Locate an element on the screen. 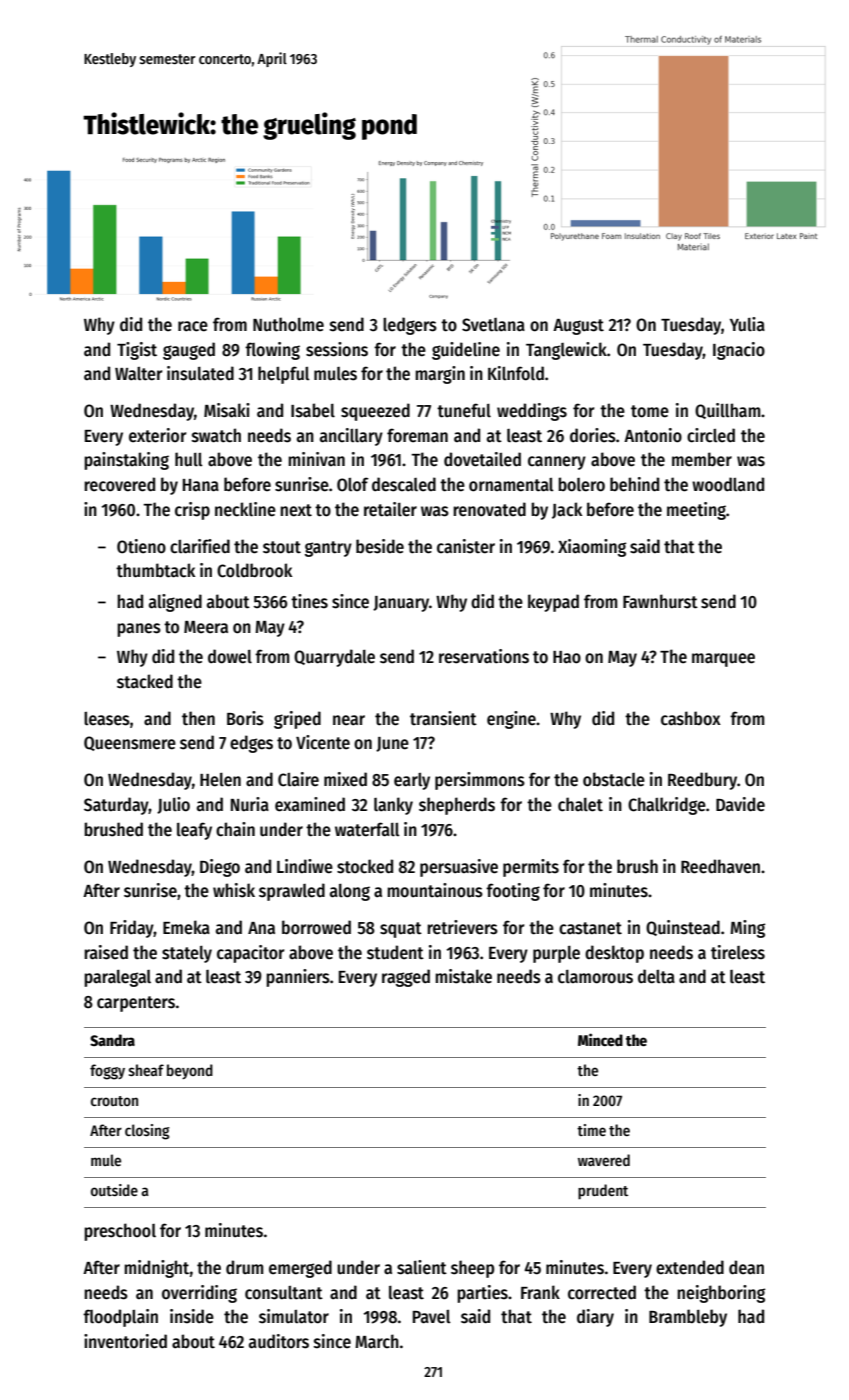  swatch is located at coordinates (216, 435).
